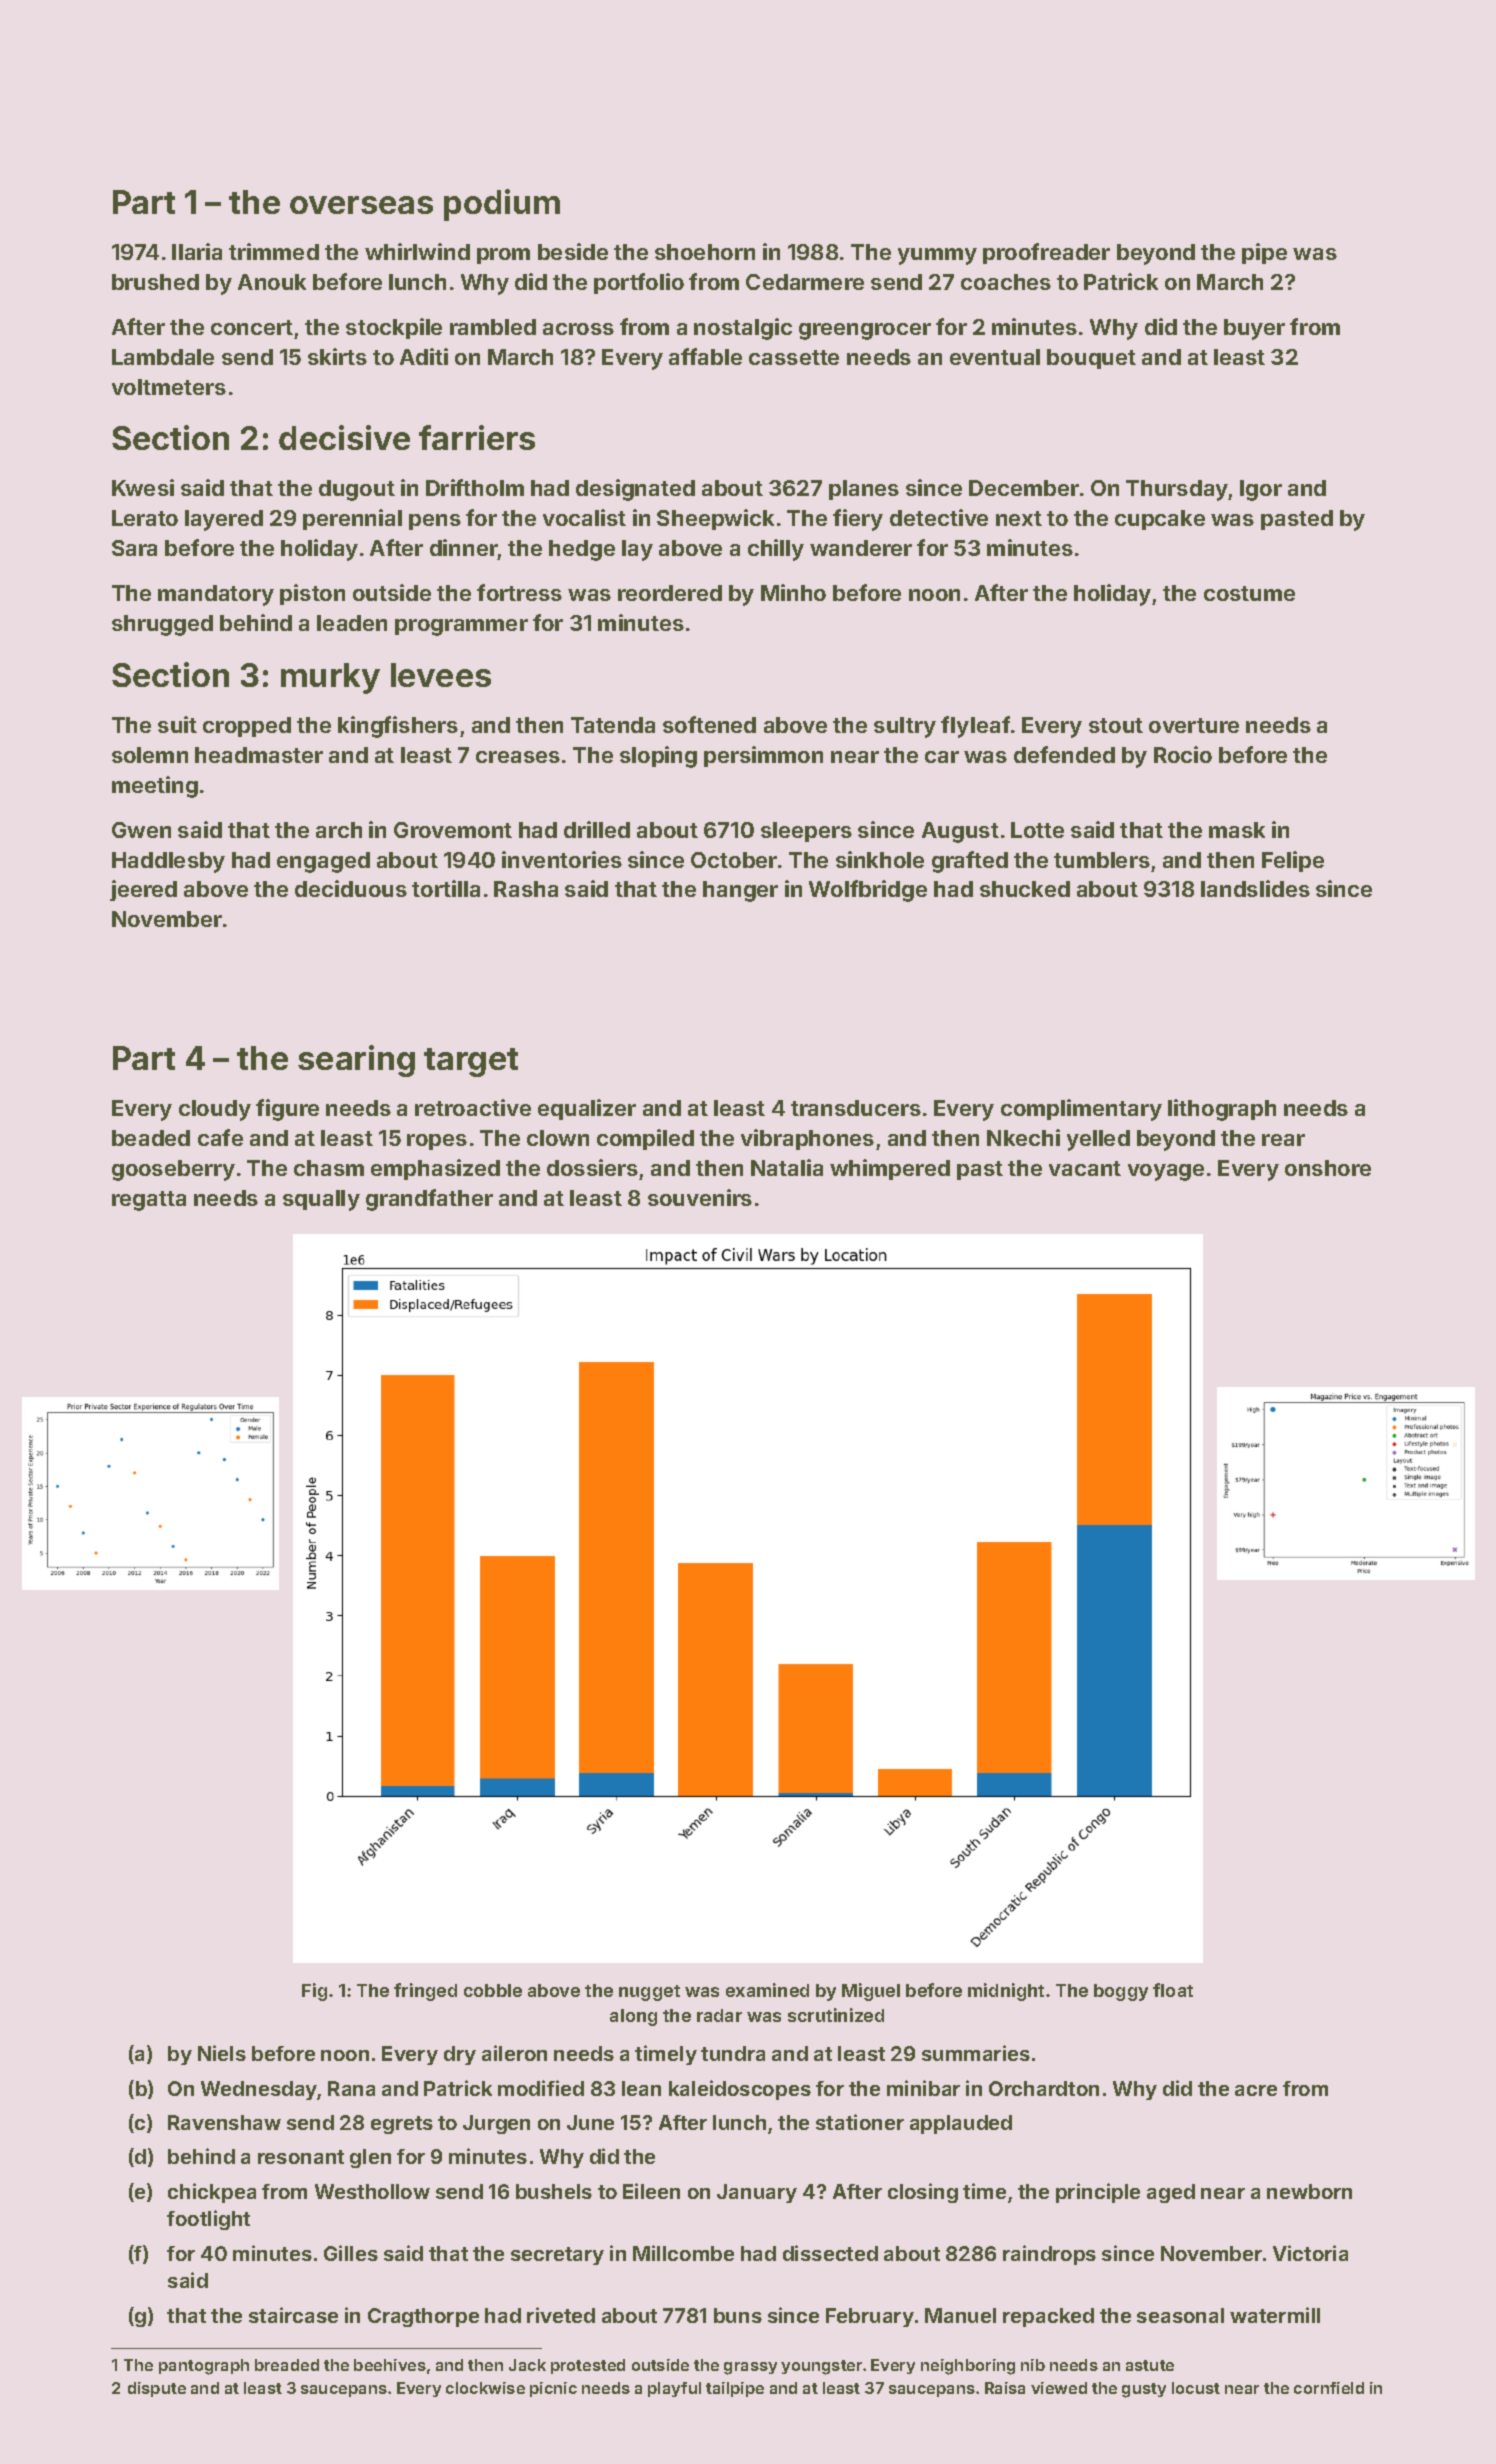 Image resolution: width=1496 pixels, height=2464 pixels. Describe the element at coordinates (582, 550) in the page. I see `hedge` at that location.
